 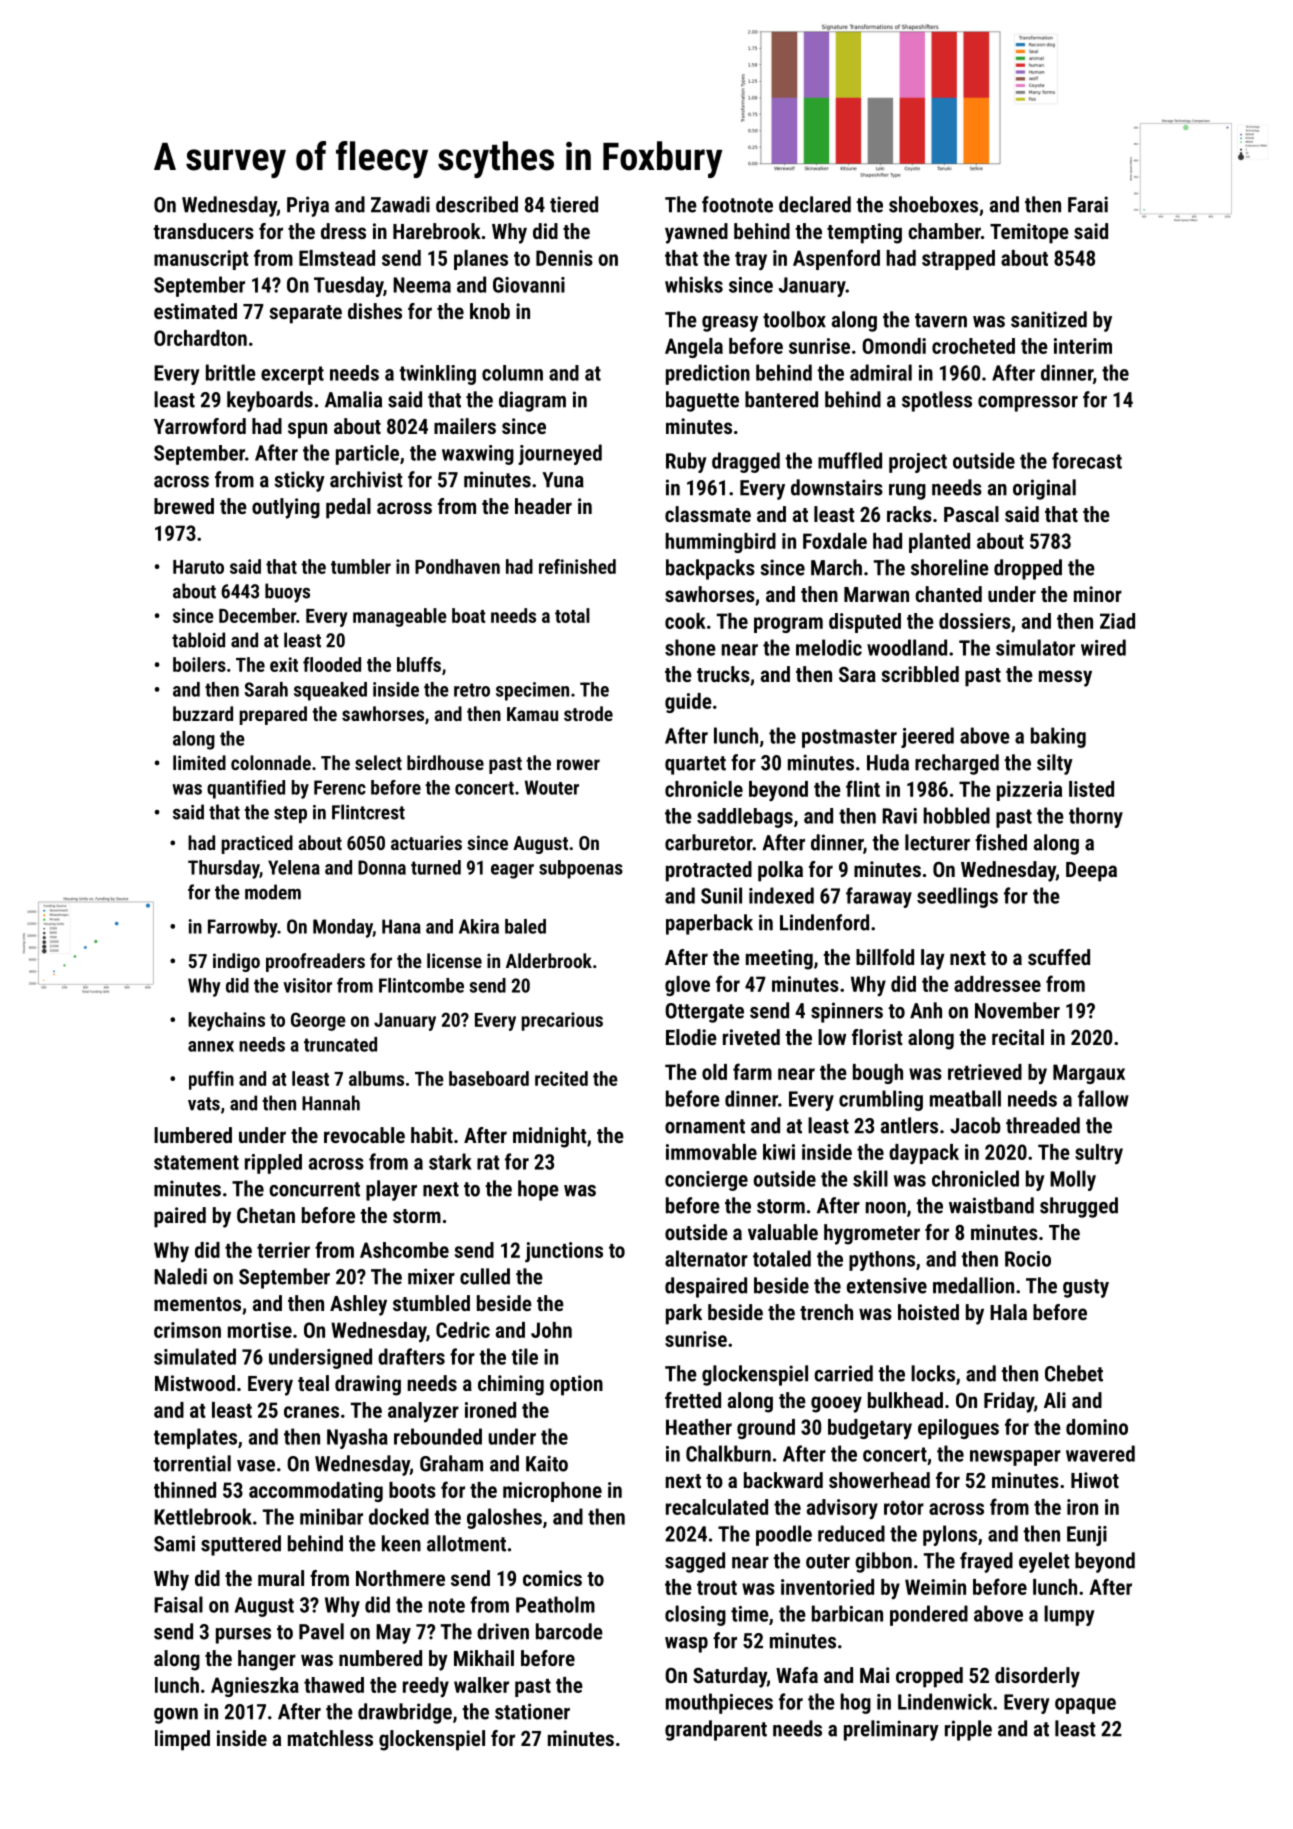 I want to click on Farai, so click(x=1088, y=204).
